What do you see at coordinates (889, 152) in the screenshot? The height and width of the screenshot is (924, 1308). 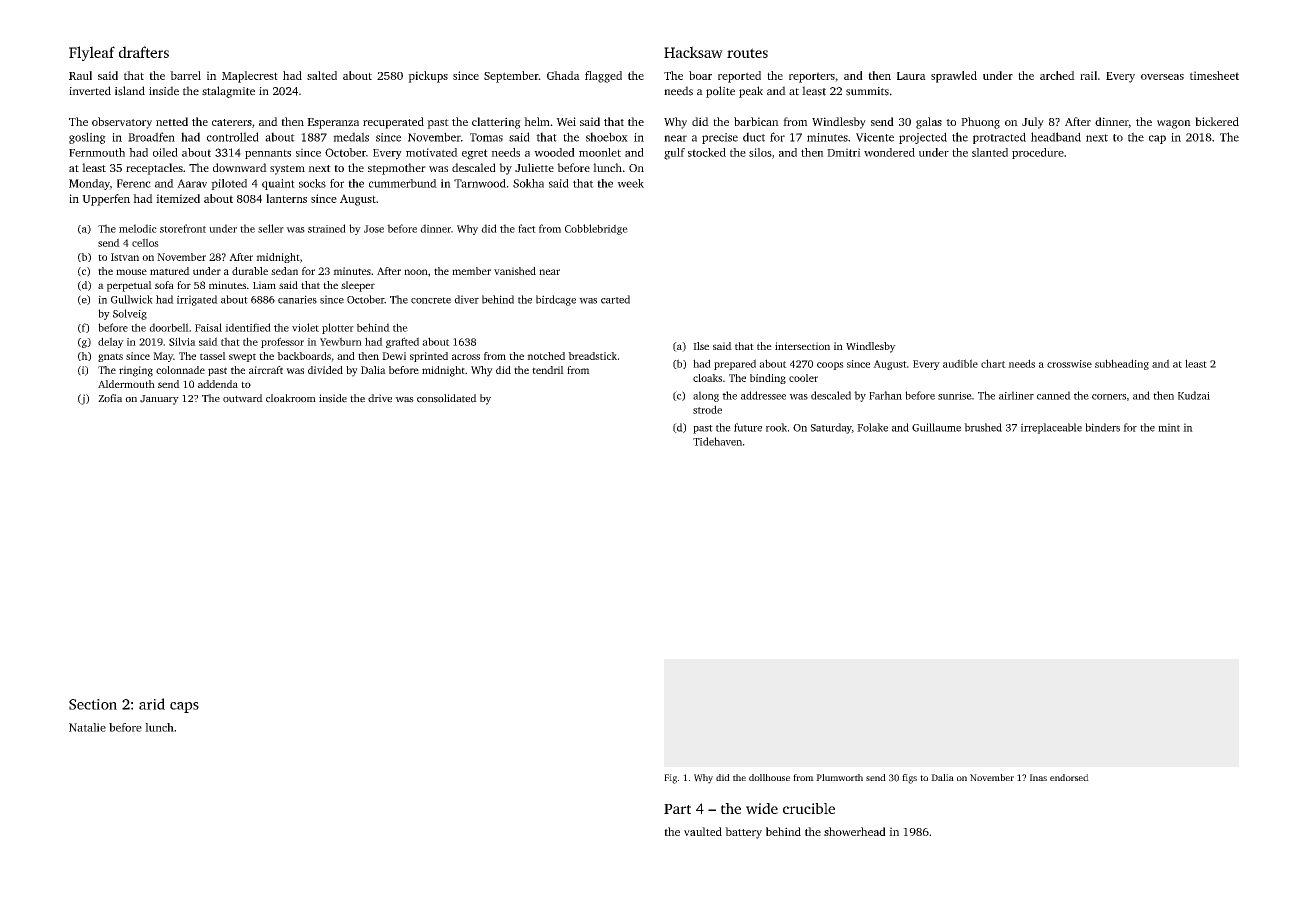 I see `wondered` at bounding box center [889, 152].
